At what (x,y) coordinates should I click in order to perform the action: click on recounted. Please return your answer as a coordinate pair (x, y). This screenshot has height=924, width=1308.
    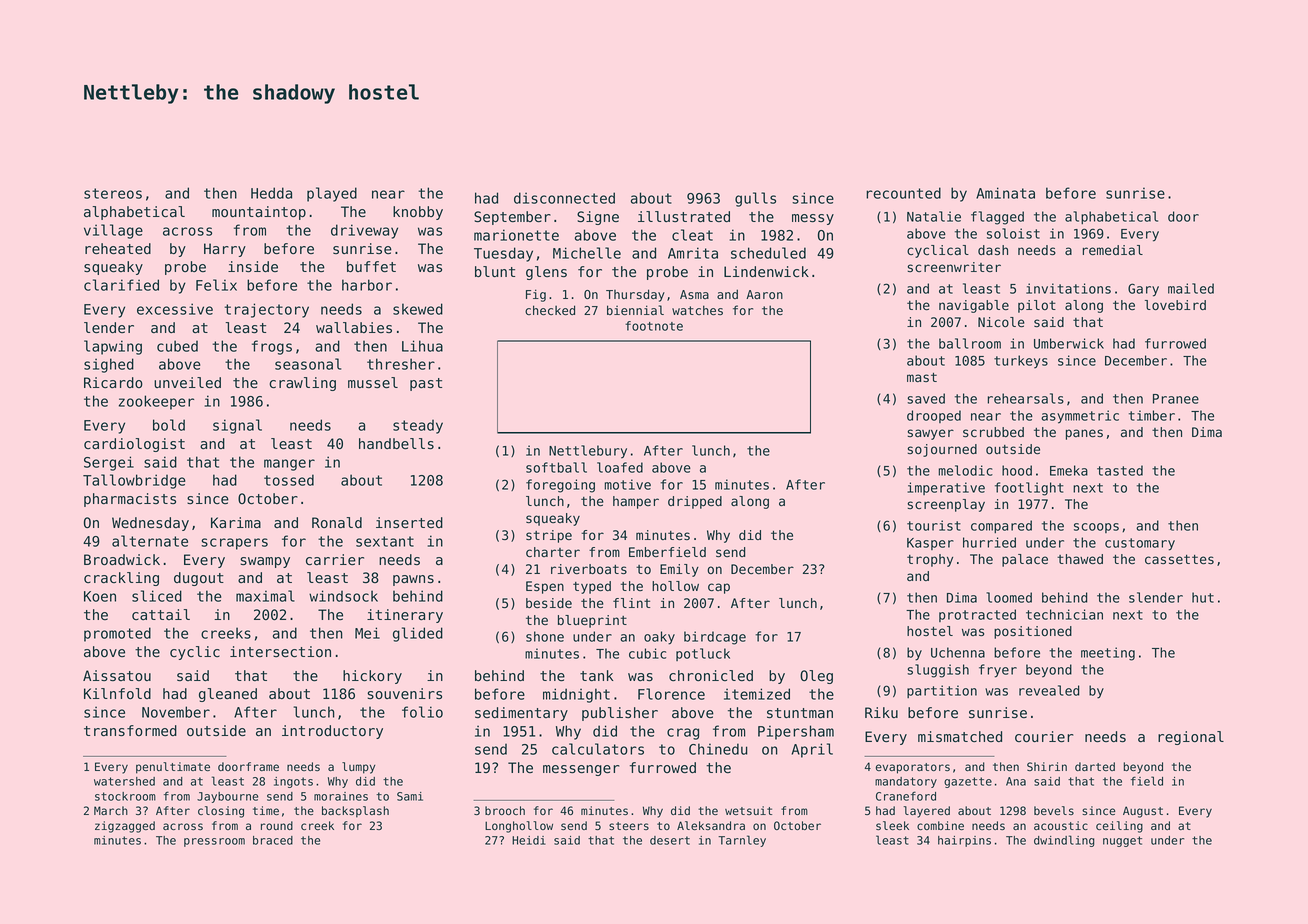
    Looking at the image, I should click on (903, 193).
